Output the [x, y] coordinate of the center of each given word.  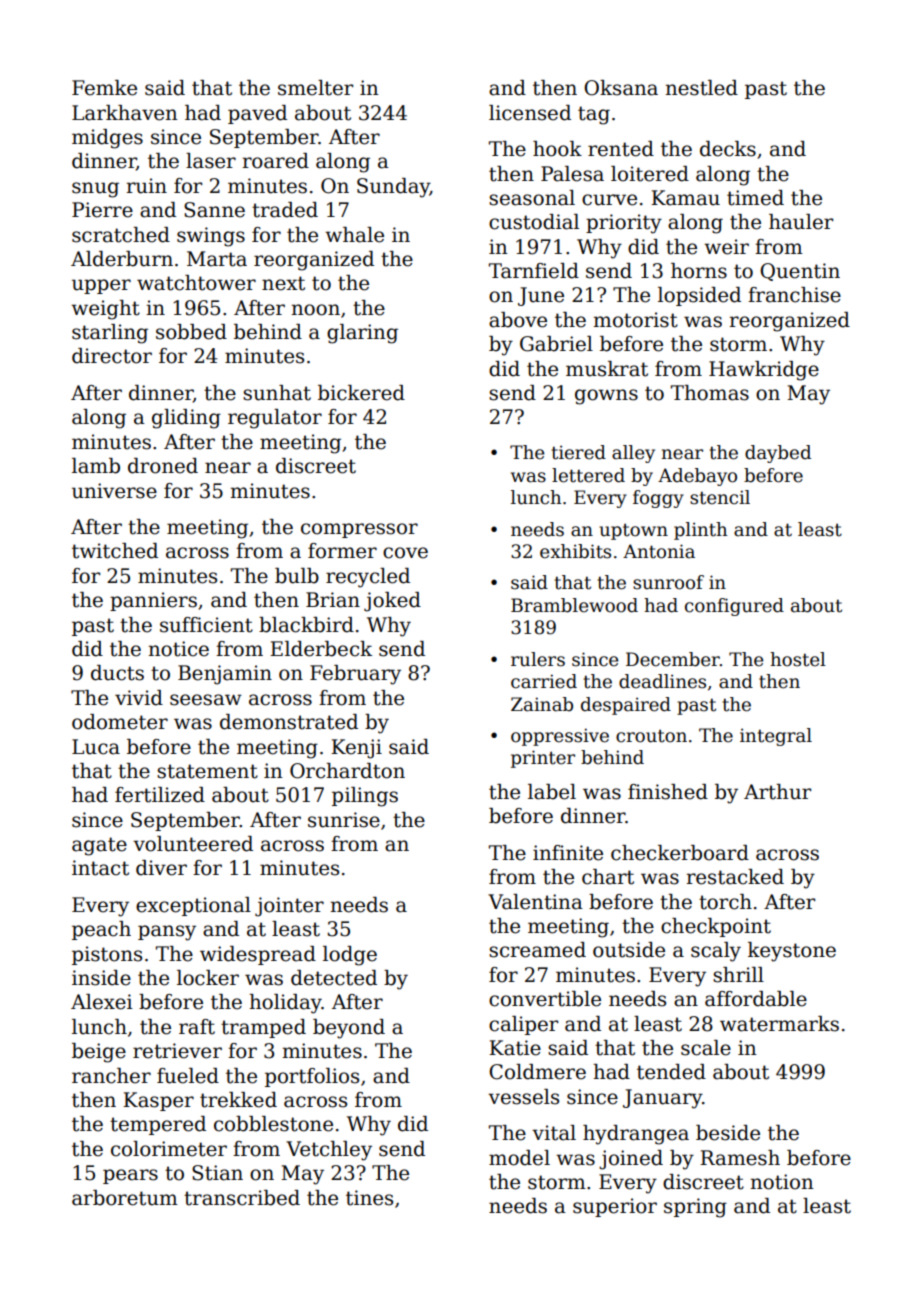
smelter [315, 88]
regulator [275, 419]
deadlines [662, 681]
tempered [158, 1125]
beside [728, 1133]
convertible [545, 999]
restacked [735, 877]
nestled [701, 88]
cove [405, 553]
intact [100, 868]
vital [554, 1133]
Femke [104, 88]
